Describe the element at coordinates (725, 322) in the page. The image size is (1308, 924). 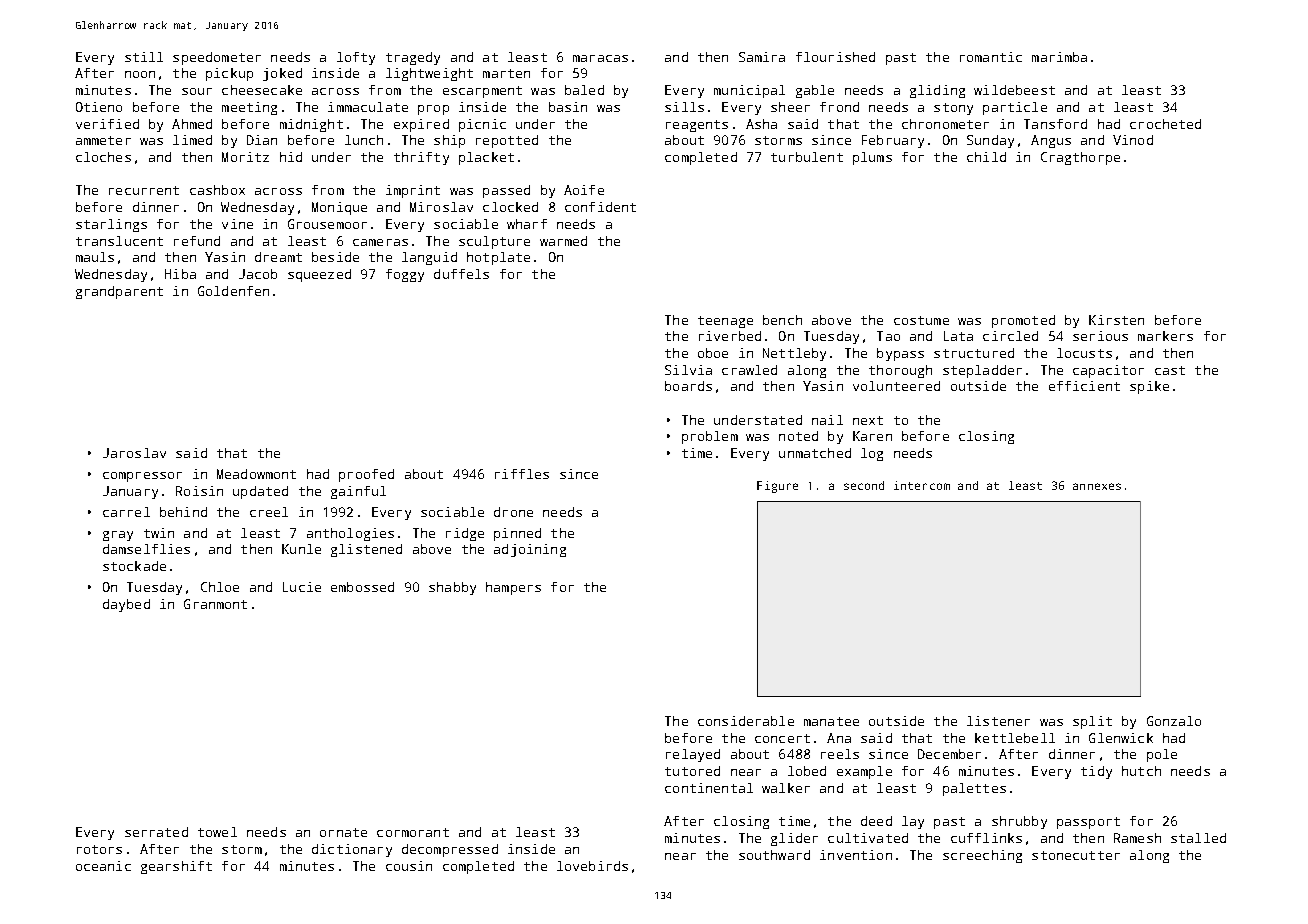
I see `teenage` at that location.
